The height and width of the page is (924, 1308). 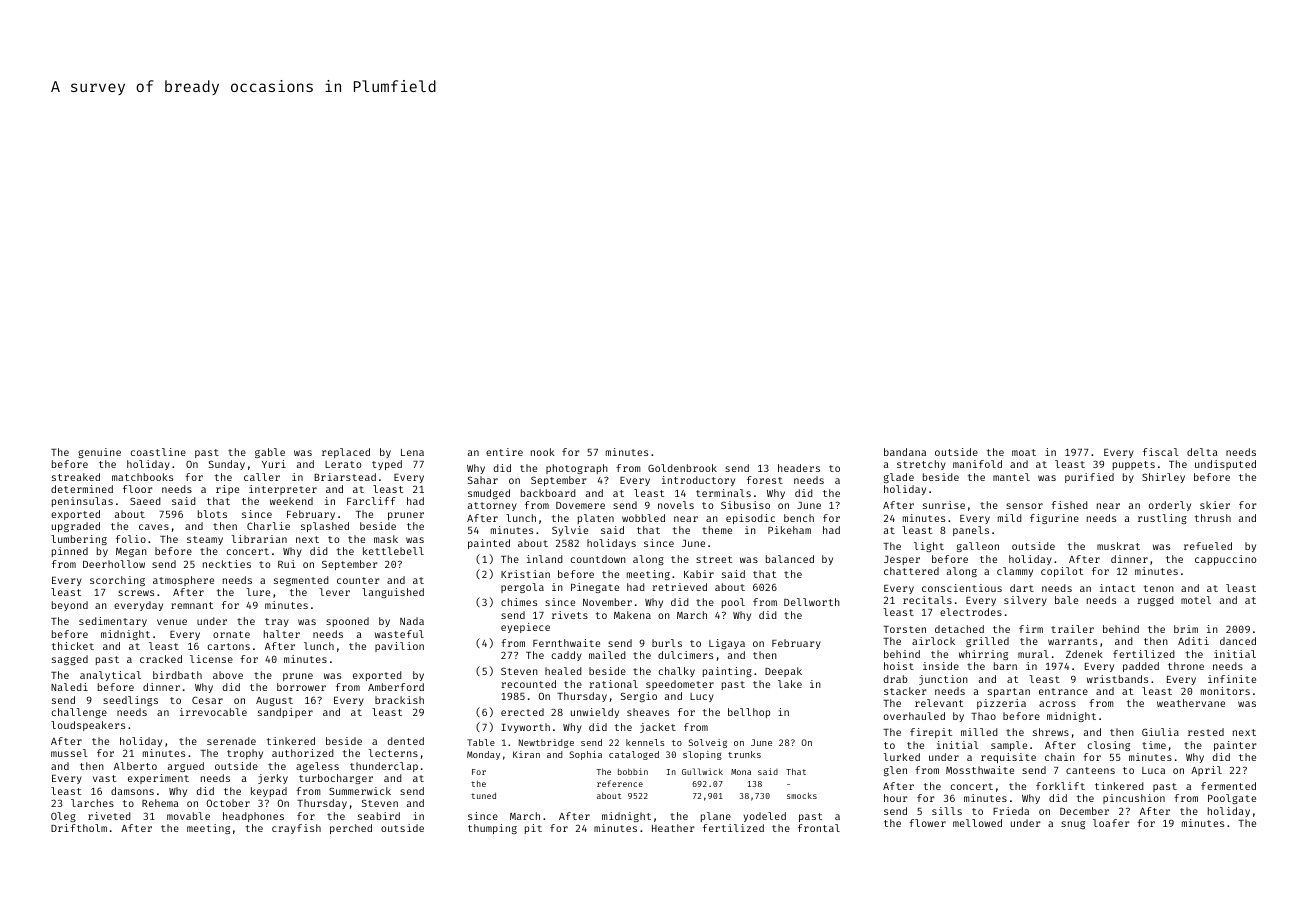 I want to click on infinite, so click(x=1232, y=679).
